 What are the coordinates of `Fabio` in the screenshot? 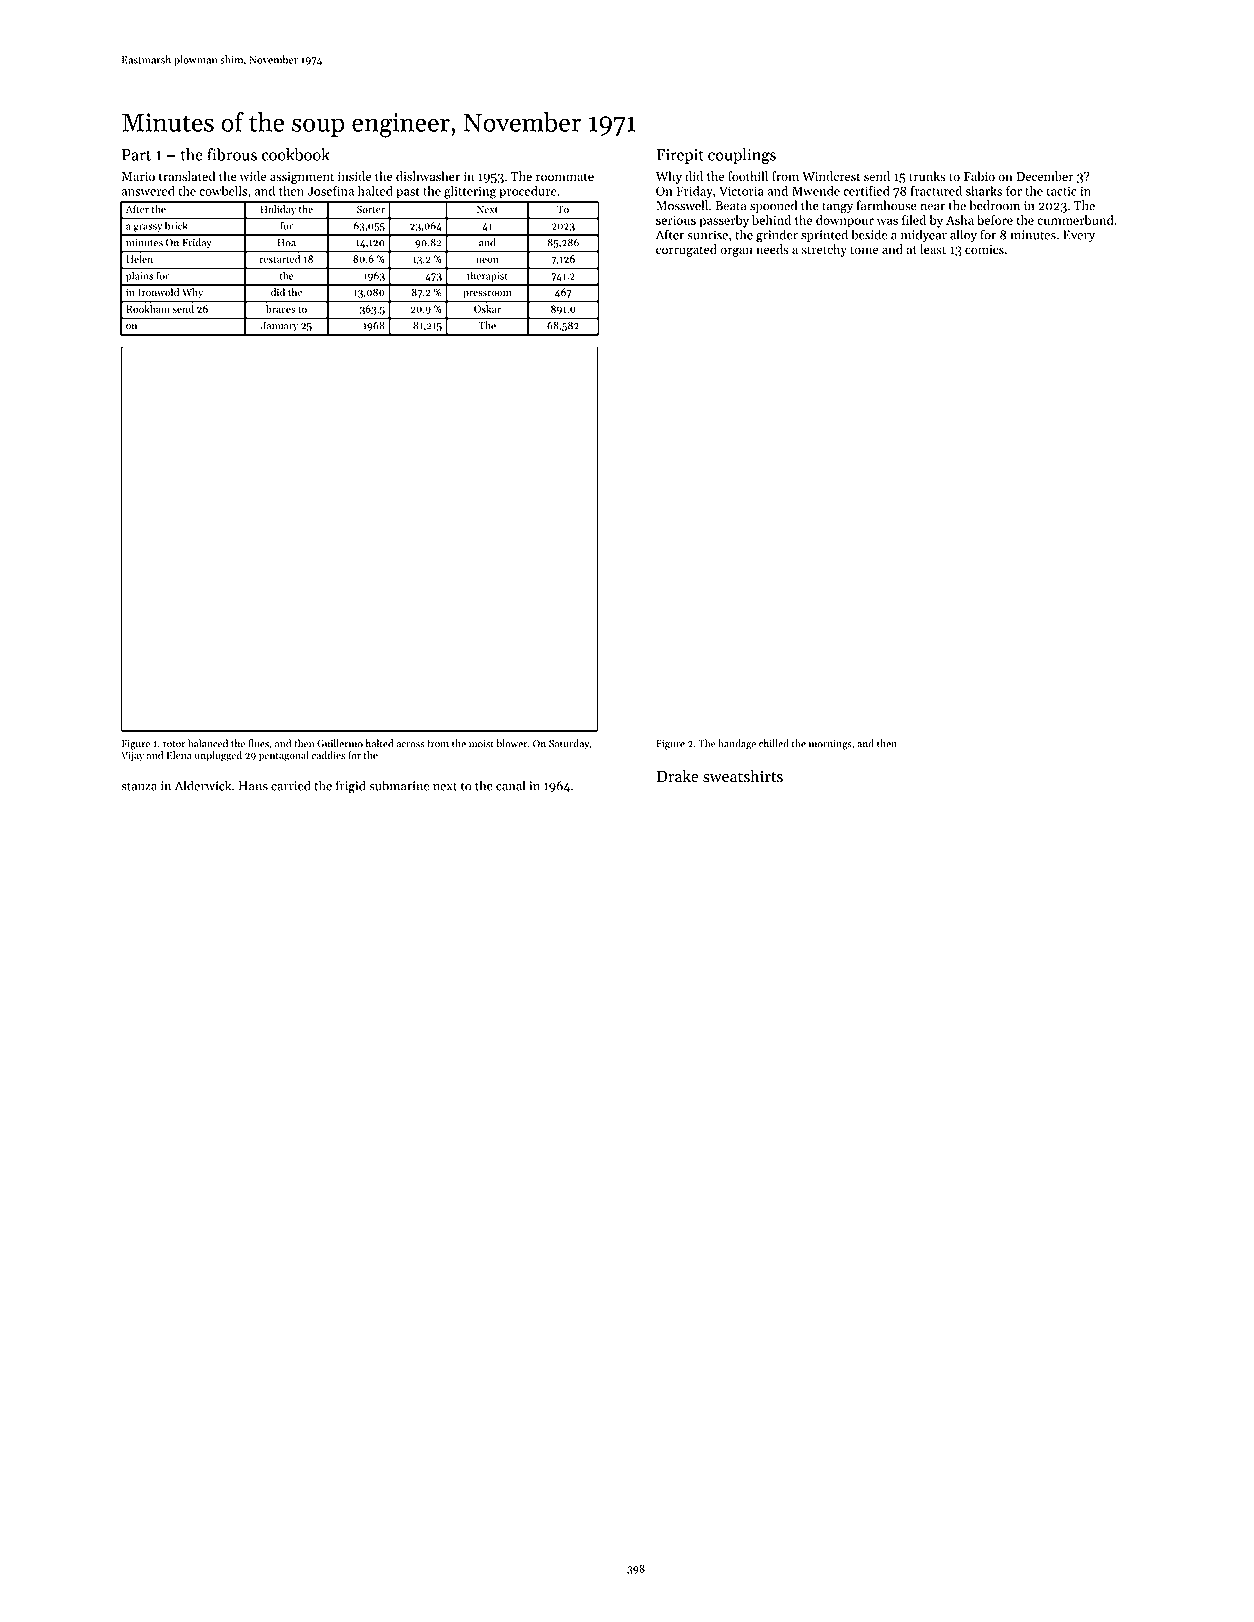 It's located at (979, 176).
